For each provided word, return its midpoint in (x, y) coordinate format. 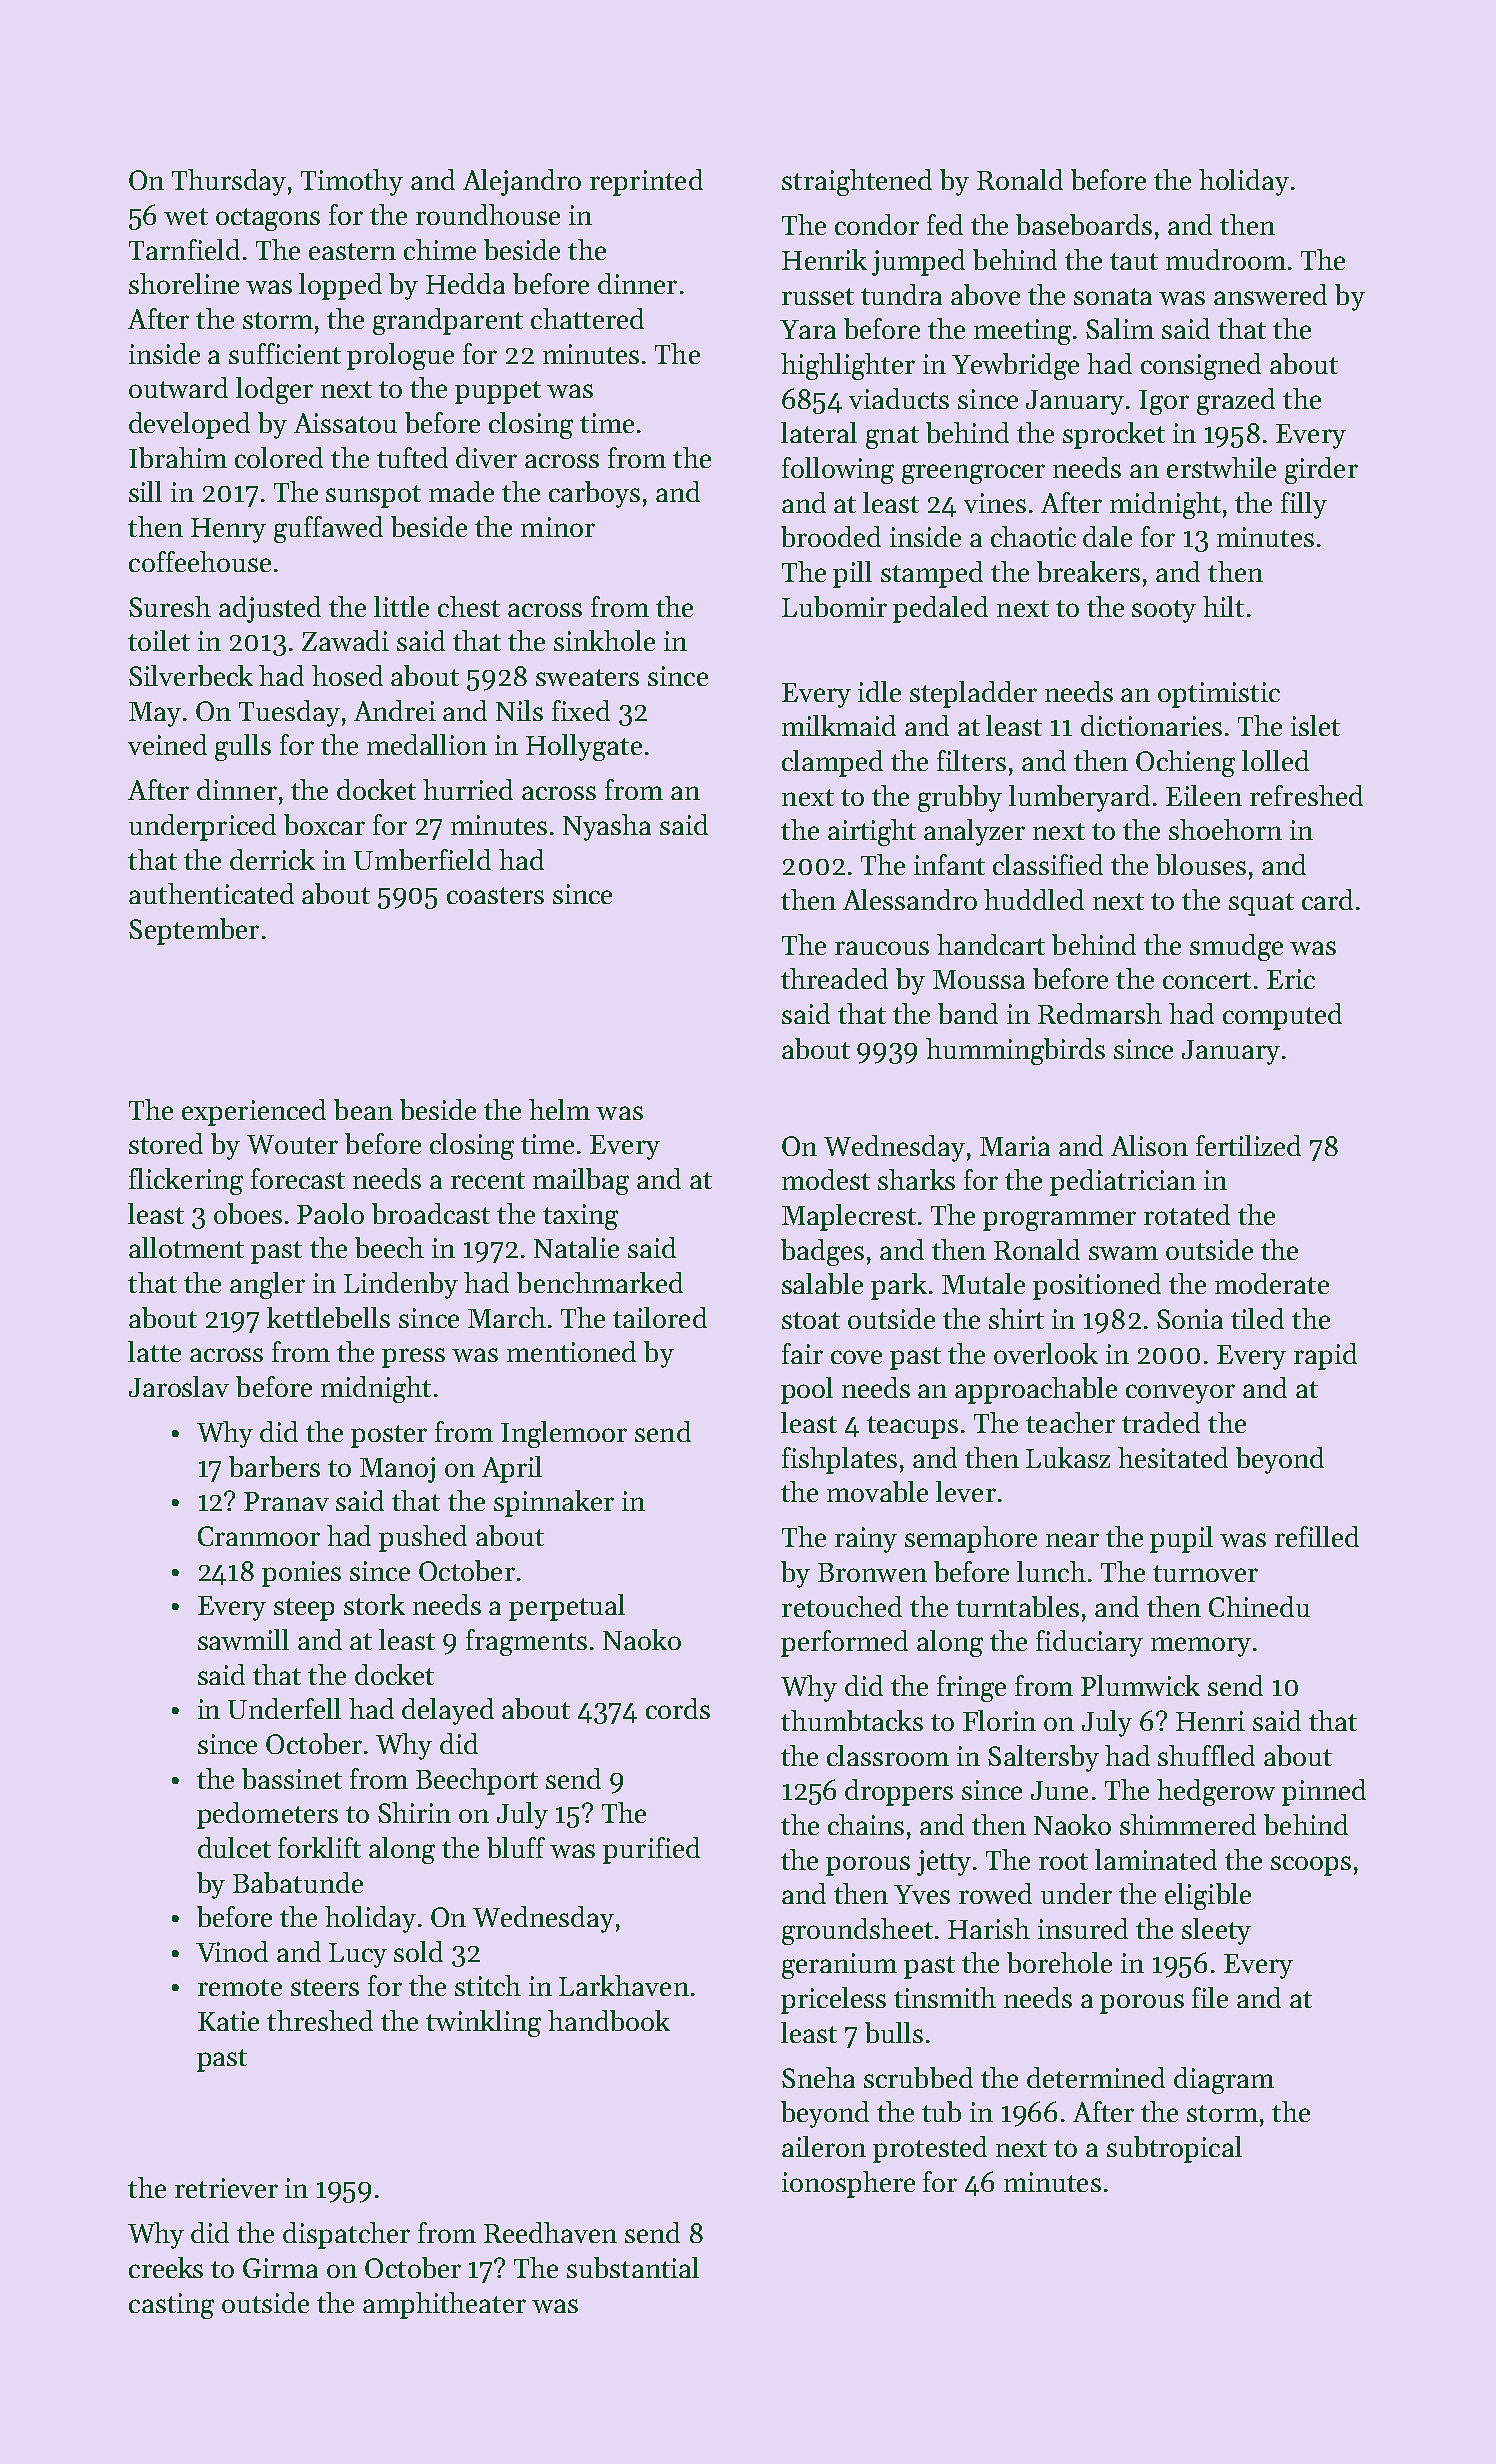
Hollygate (584, 747)
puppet (498, 392)
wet (186, 216)
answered (1270, 294)
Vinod (232, 1951)
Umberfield (422, 859)
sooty (1164, 611)
